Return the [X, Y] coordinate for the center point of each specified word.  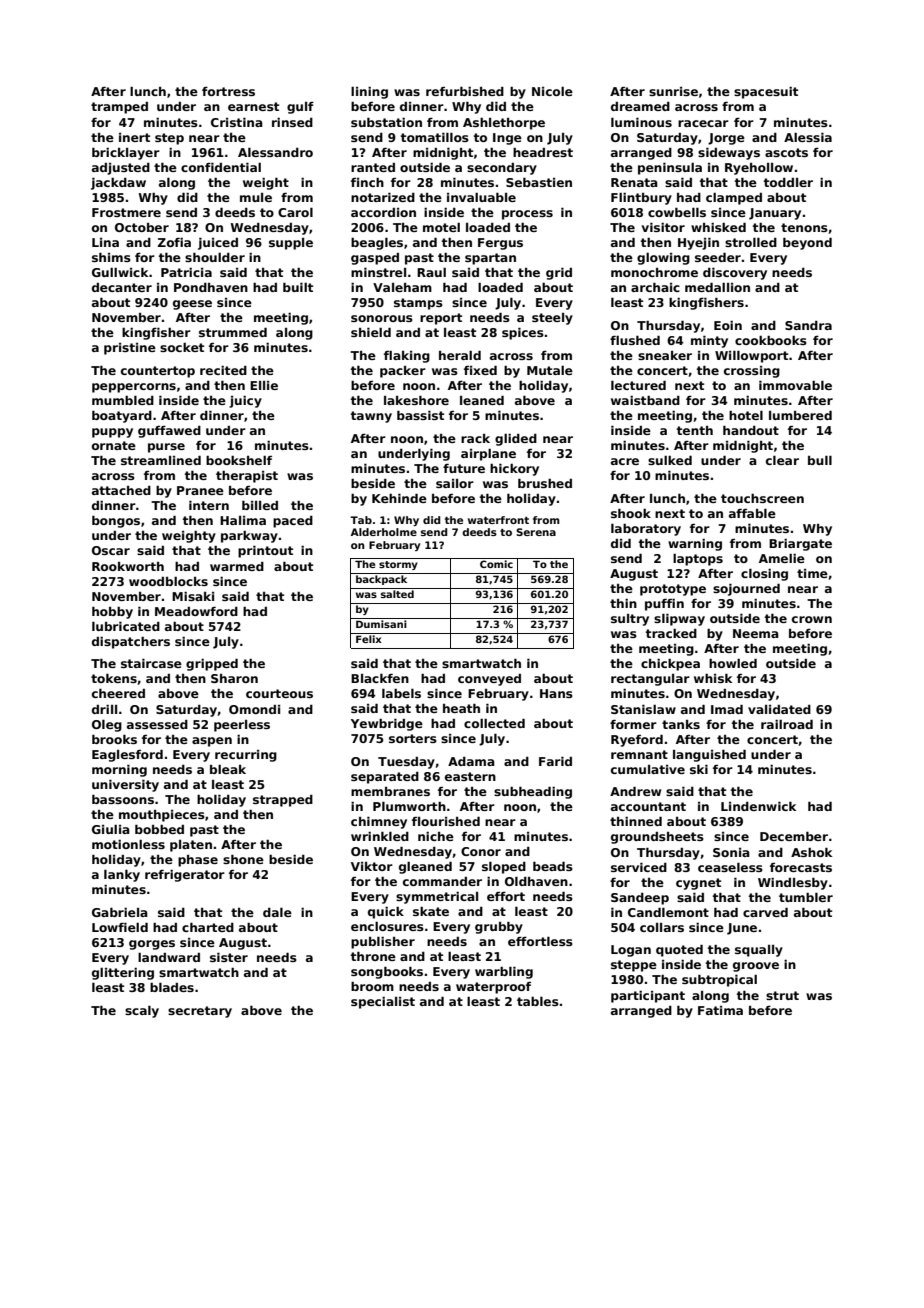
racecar [703, 123]
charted [208, 927]
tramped [119, 108]
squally [759, 951]
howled [733, 663]
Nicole [552, 91]
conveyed [489, 680]
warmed [237, 566]
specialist [383, 1003]
